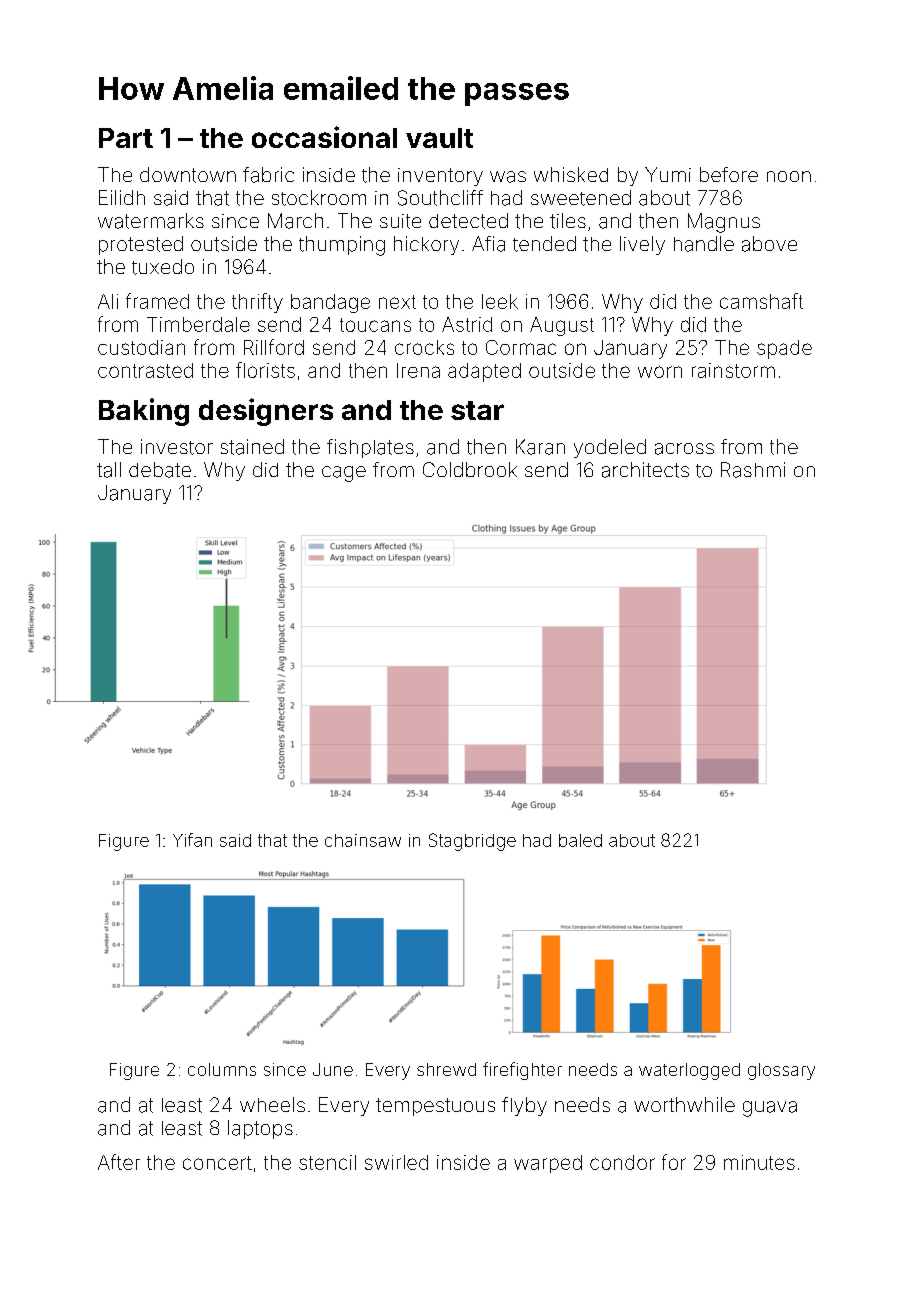 The width and height of the screenshot is (924, 1311). I want to click on After, so click(119, 1162).
